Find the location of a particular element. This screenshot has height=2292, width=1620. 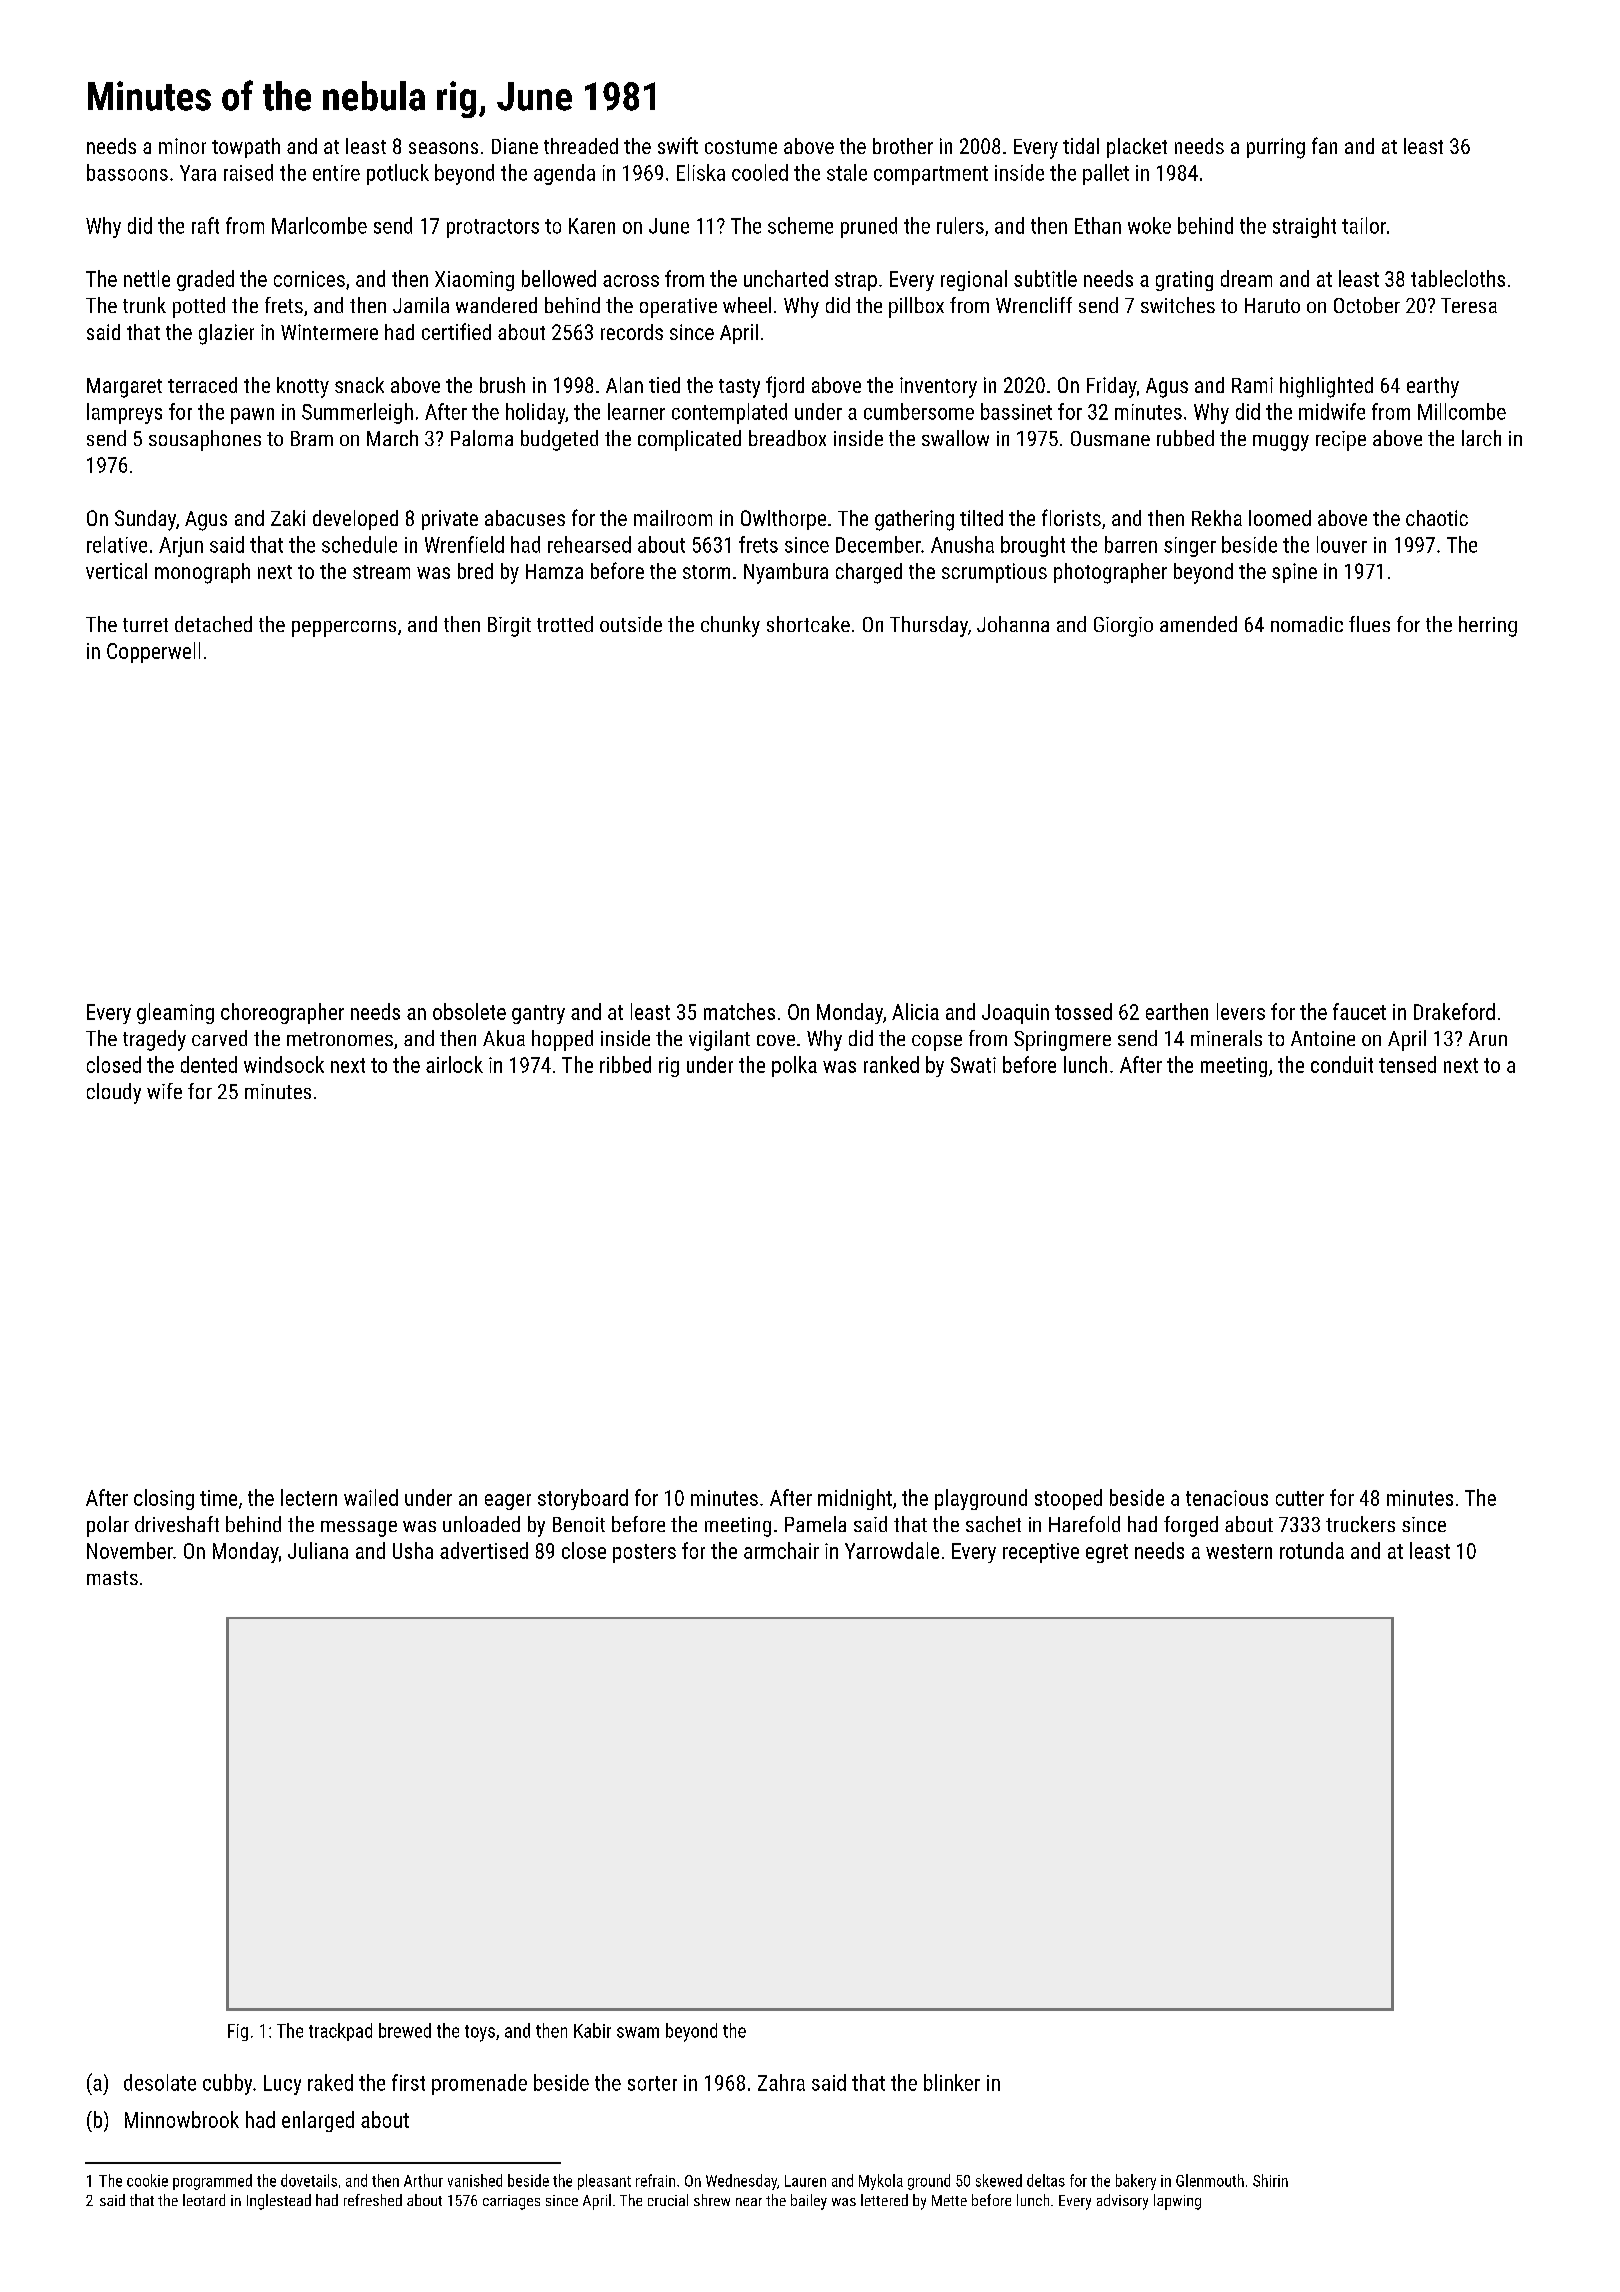

lettered is located at coordinates (884, 2200).
